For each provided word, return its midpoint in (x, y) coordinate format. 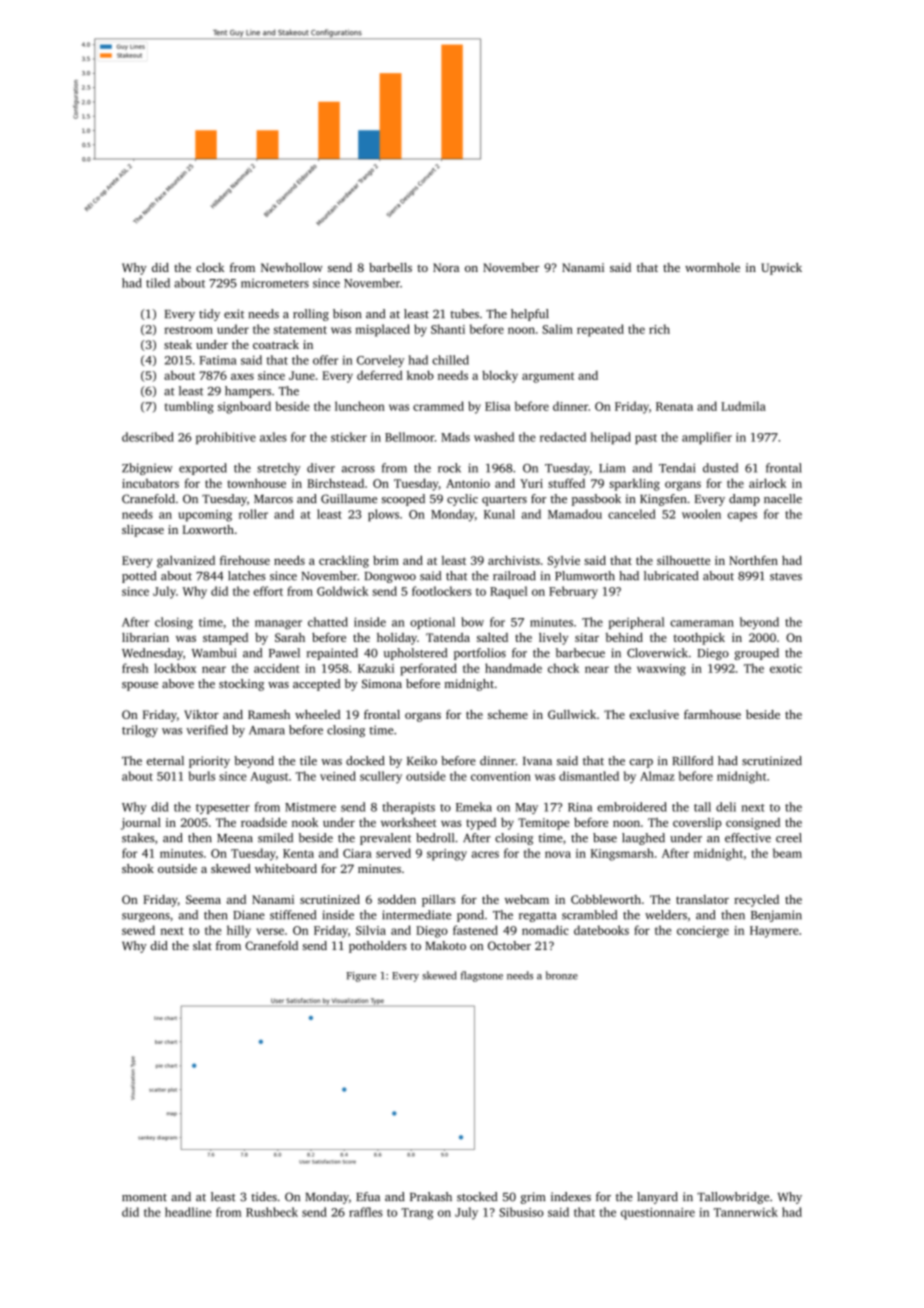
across (358, 469)
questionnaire (658, 1214)
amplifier (707, 438)
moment (144, 1198)
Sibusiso (521, 1212)
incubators (150, 483)
